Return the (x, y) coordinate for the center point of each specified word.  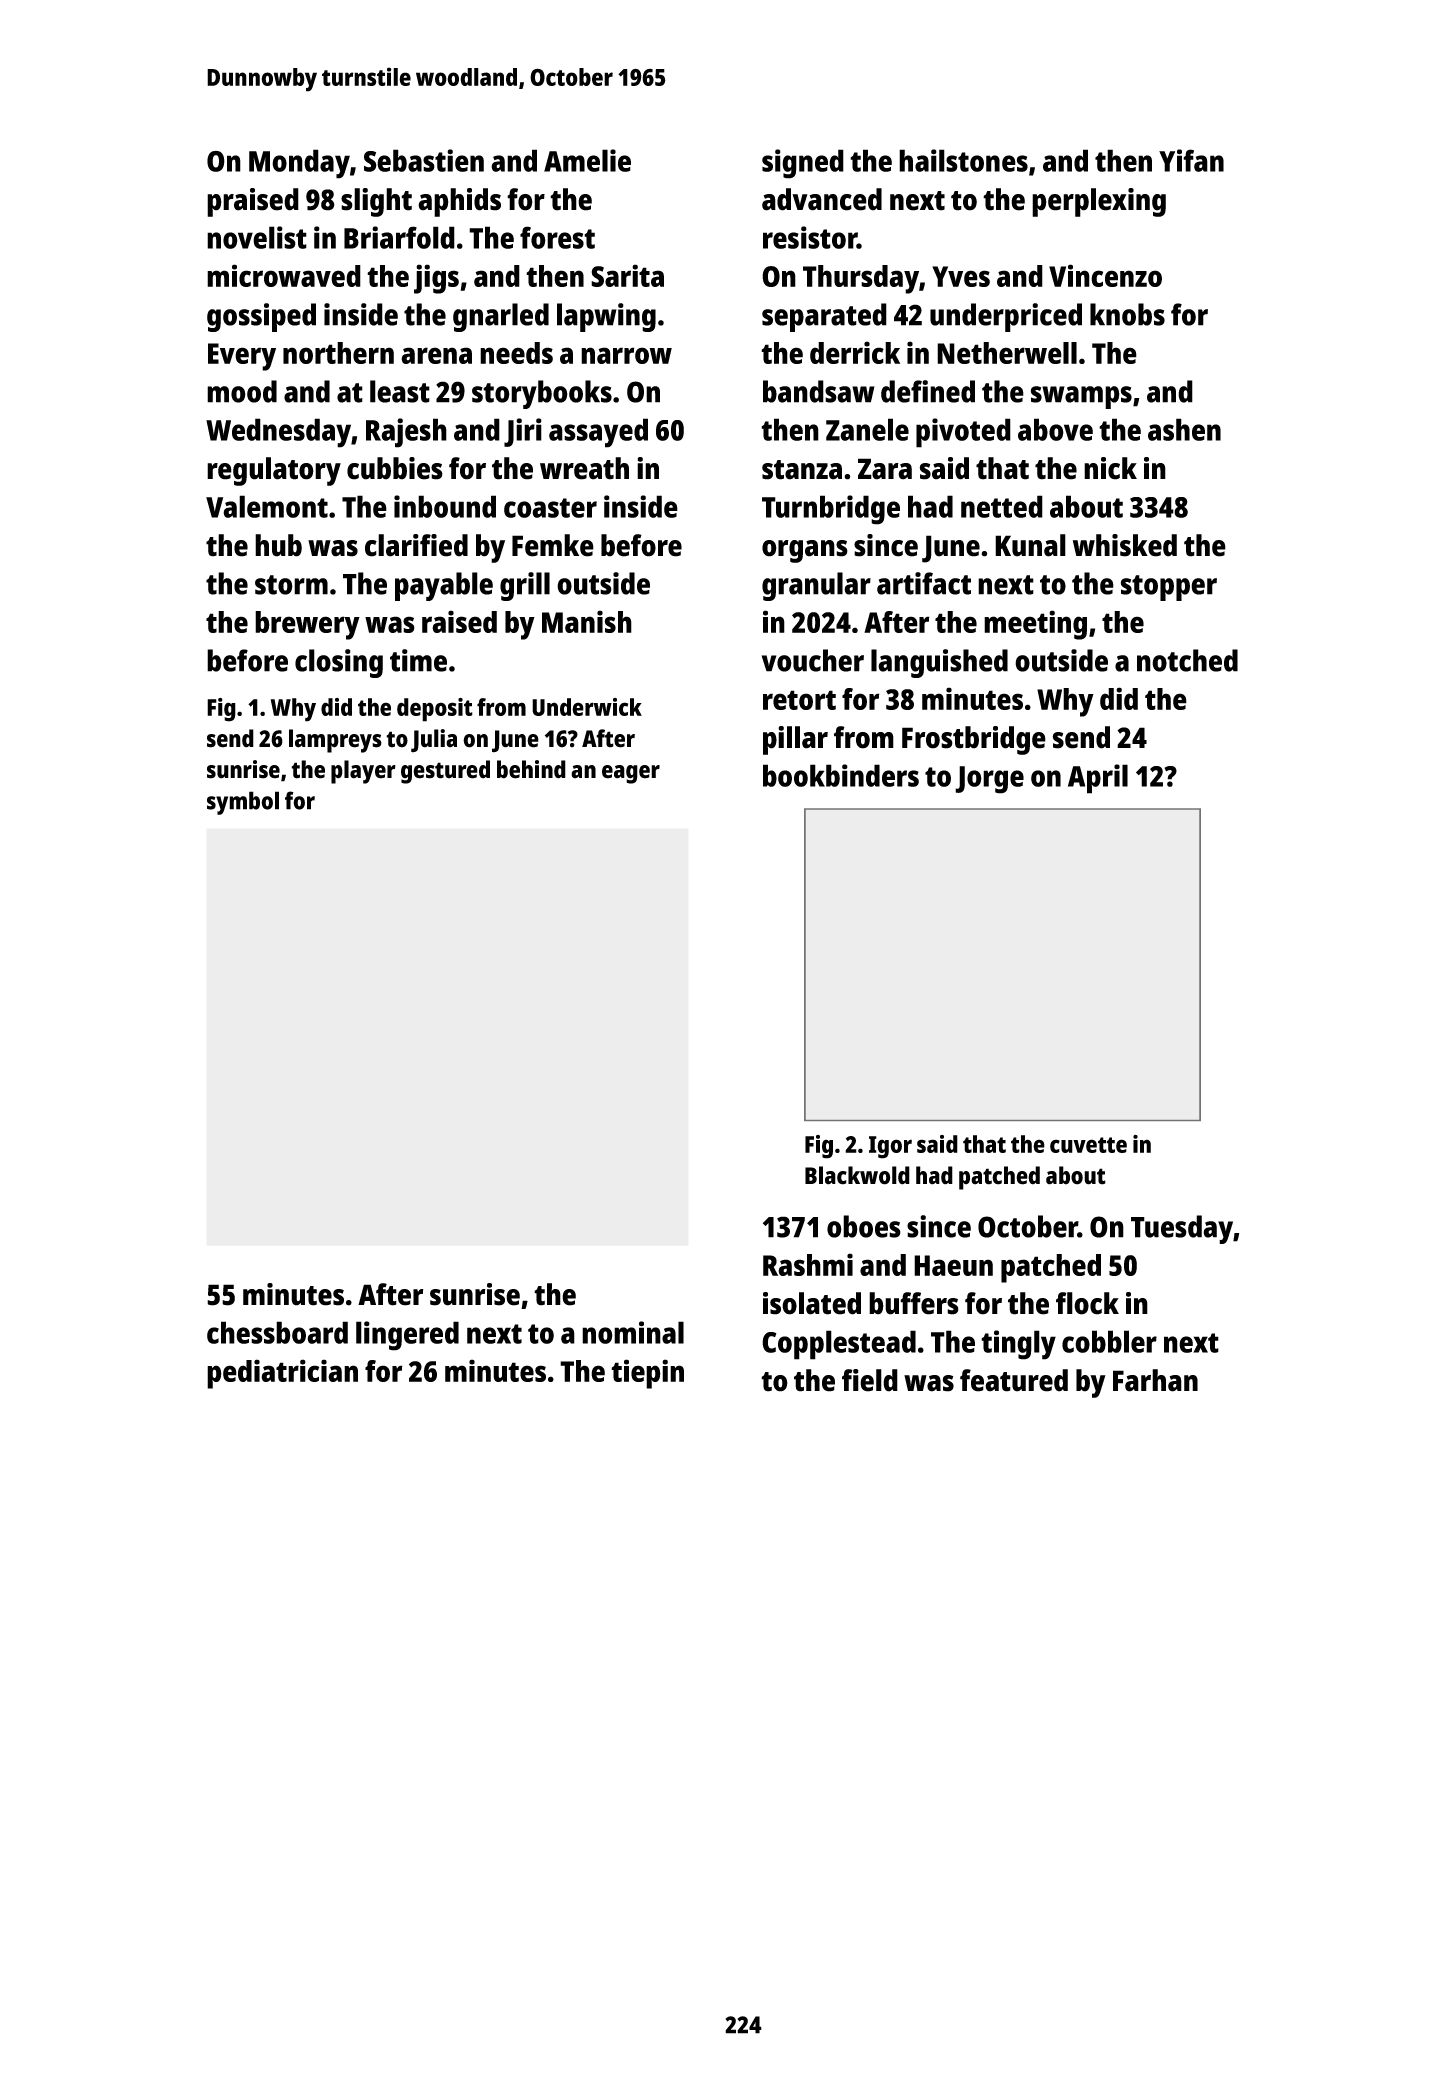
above (1055, 429)
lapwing (606, 317)
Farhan (1155, 1380)
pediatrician (282, 1374)
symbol (243, 803)
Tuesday (1182, 1229)
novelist (257, 237)
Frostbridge (974, 740)
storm (291, 585)
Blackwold (857, 1175)
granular (816, 586)
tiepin (647, 1374)
